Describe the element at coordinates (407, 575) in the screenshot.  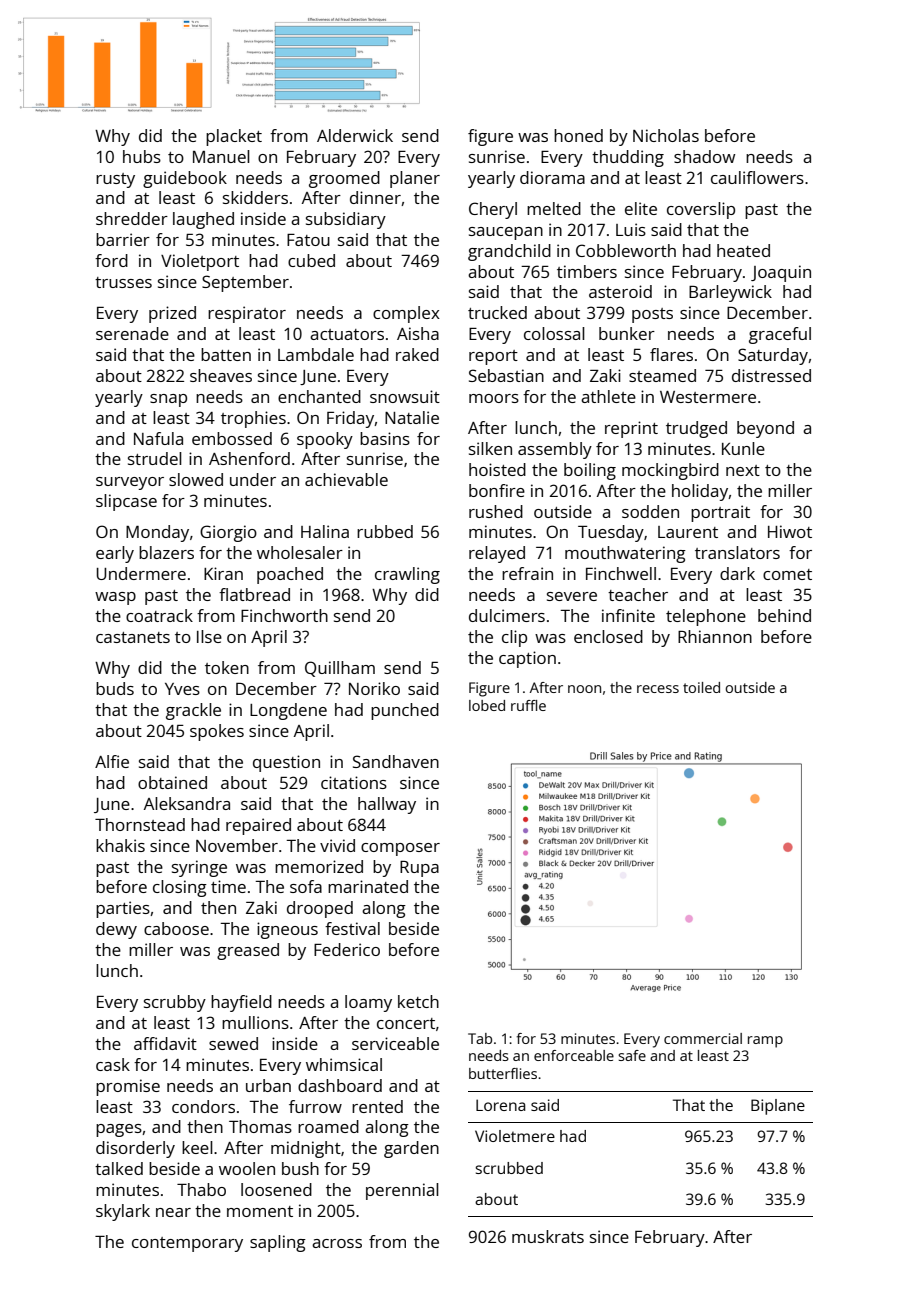
I see `crawling` at that location.
